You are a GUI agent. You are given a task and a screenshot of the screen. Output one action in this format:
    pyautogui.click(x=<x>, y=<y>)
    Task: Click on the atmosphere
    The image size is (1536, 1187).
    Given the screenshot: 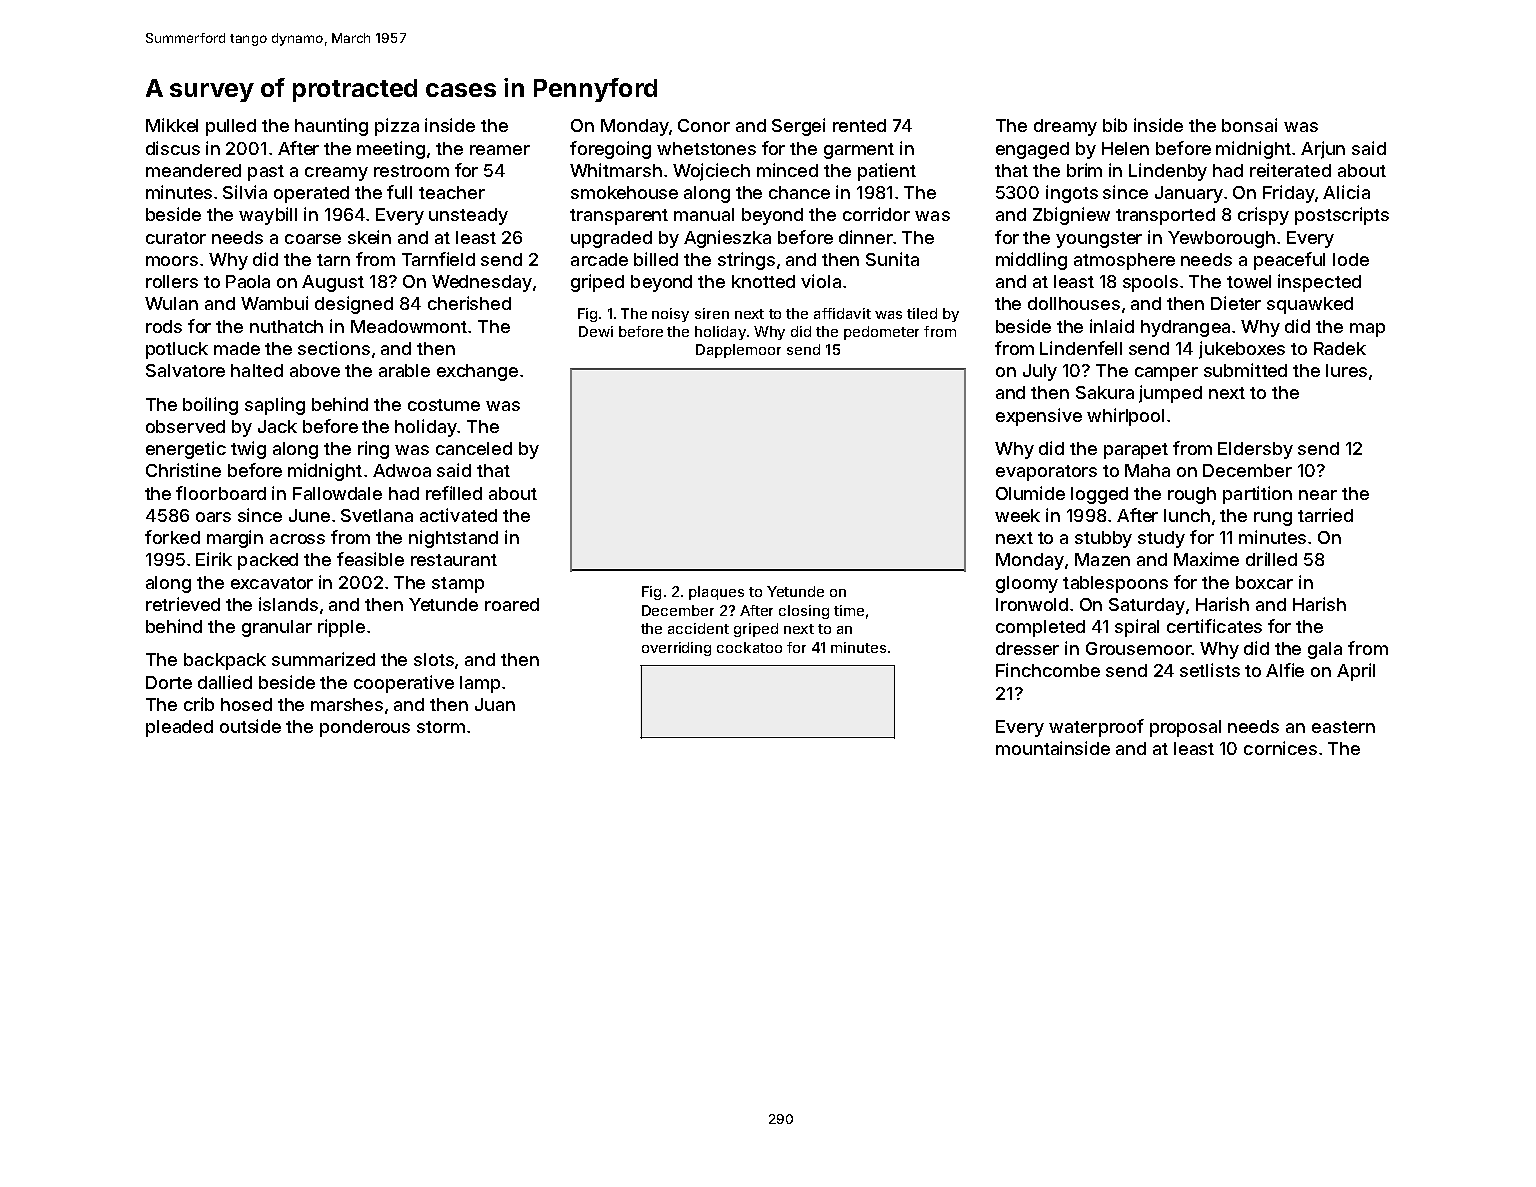 What is the action you would take?
    pyautogui.click(x=1124, y=261)
